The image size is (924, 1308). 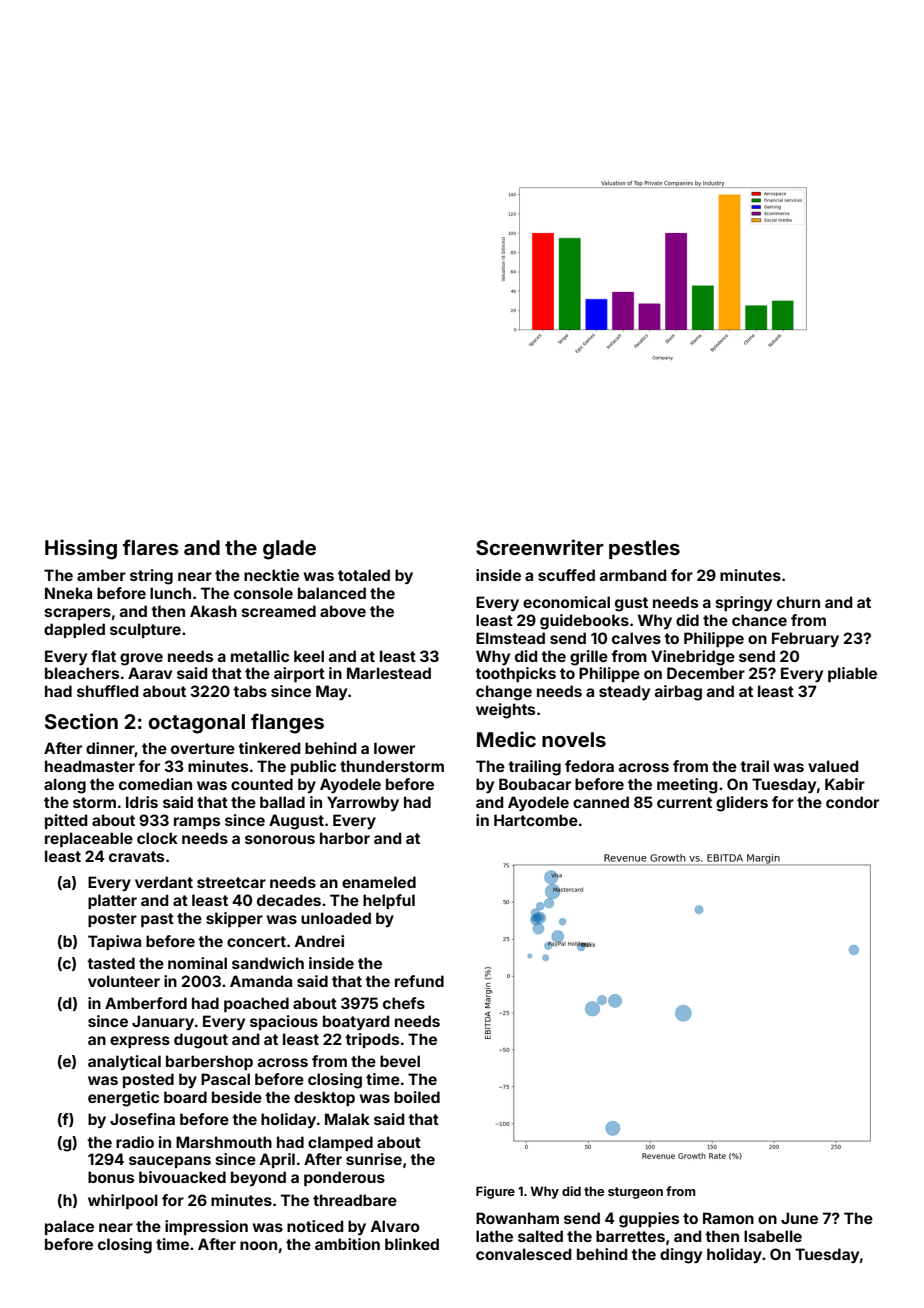 I want to click on past, so click(x=157, y=920).
